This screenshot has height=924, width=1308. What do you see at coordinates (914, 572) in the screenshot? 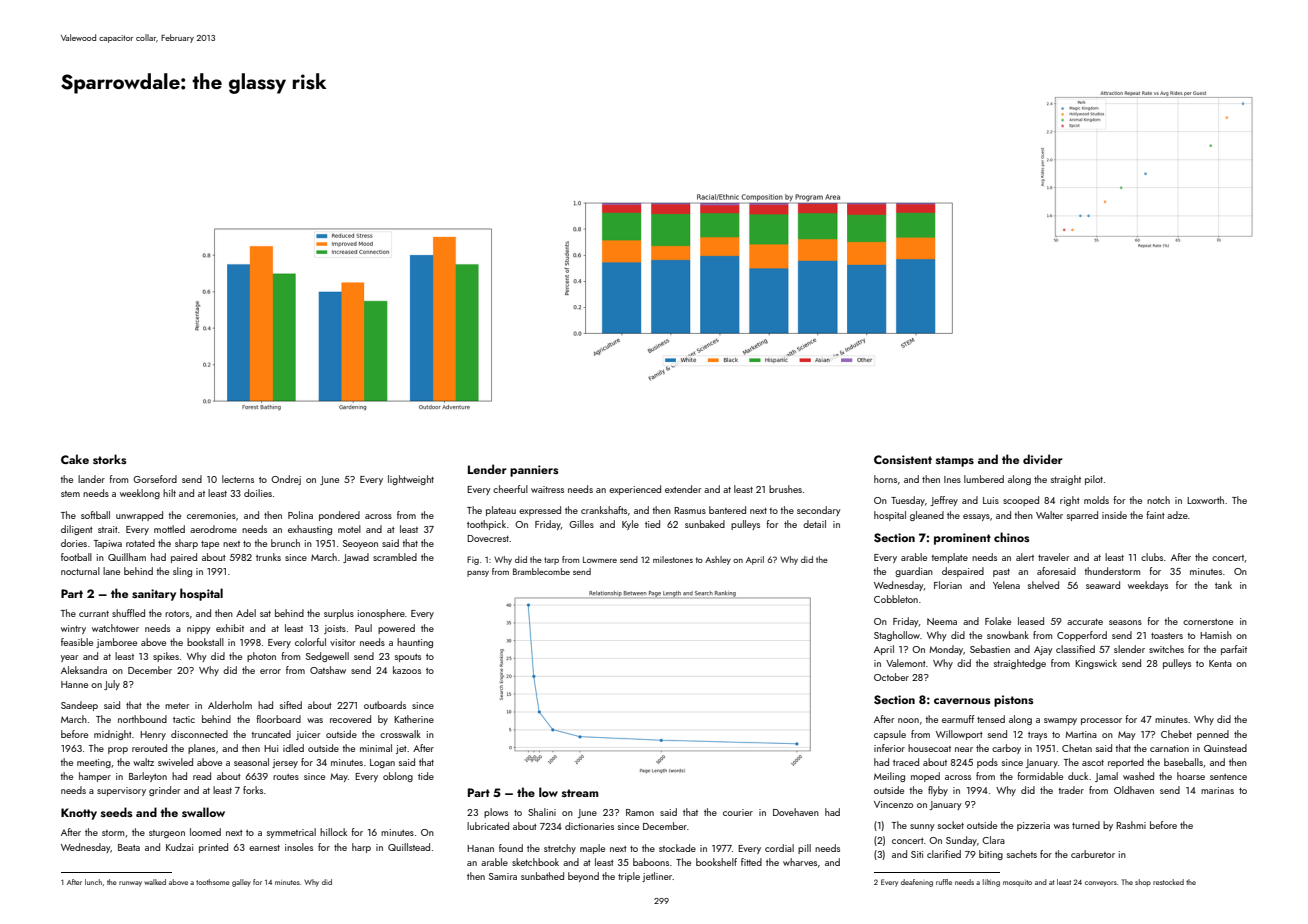
I see `guardian` at bounding box center [914, 572].
